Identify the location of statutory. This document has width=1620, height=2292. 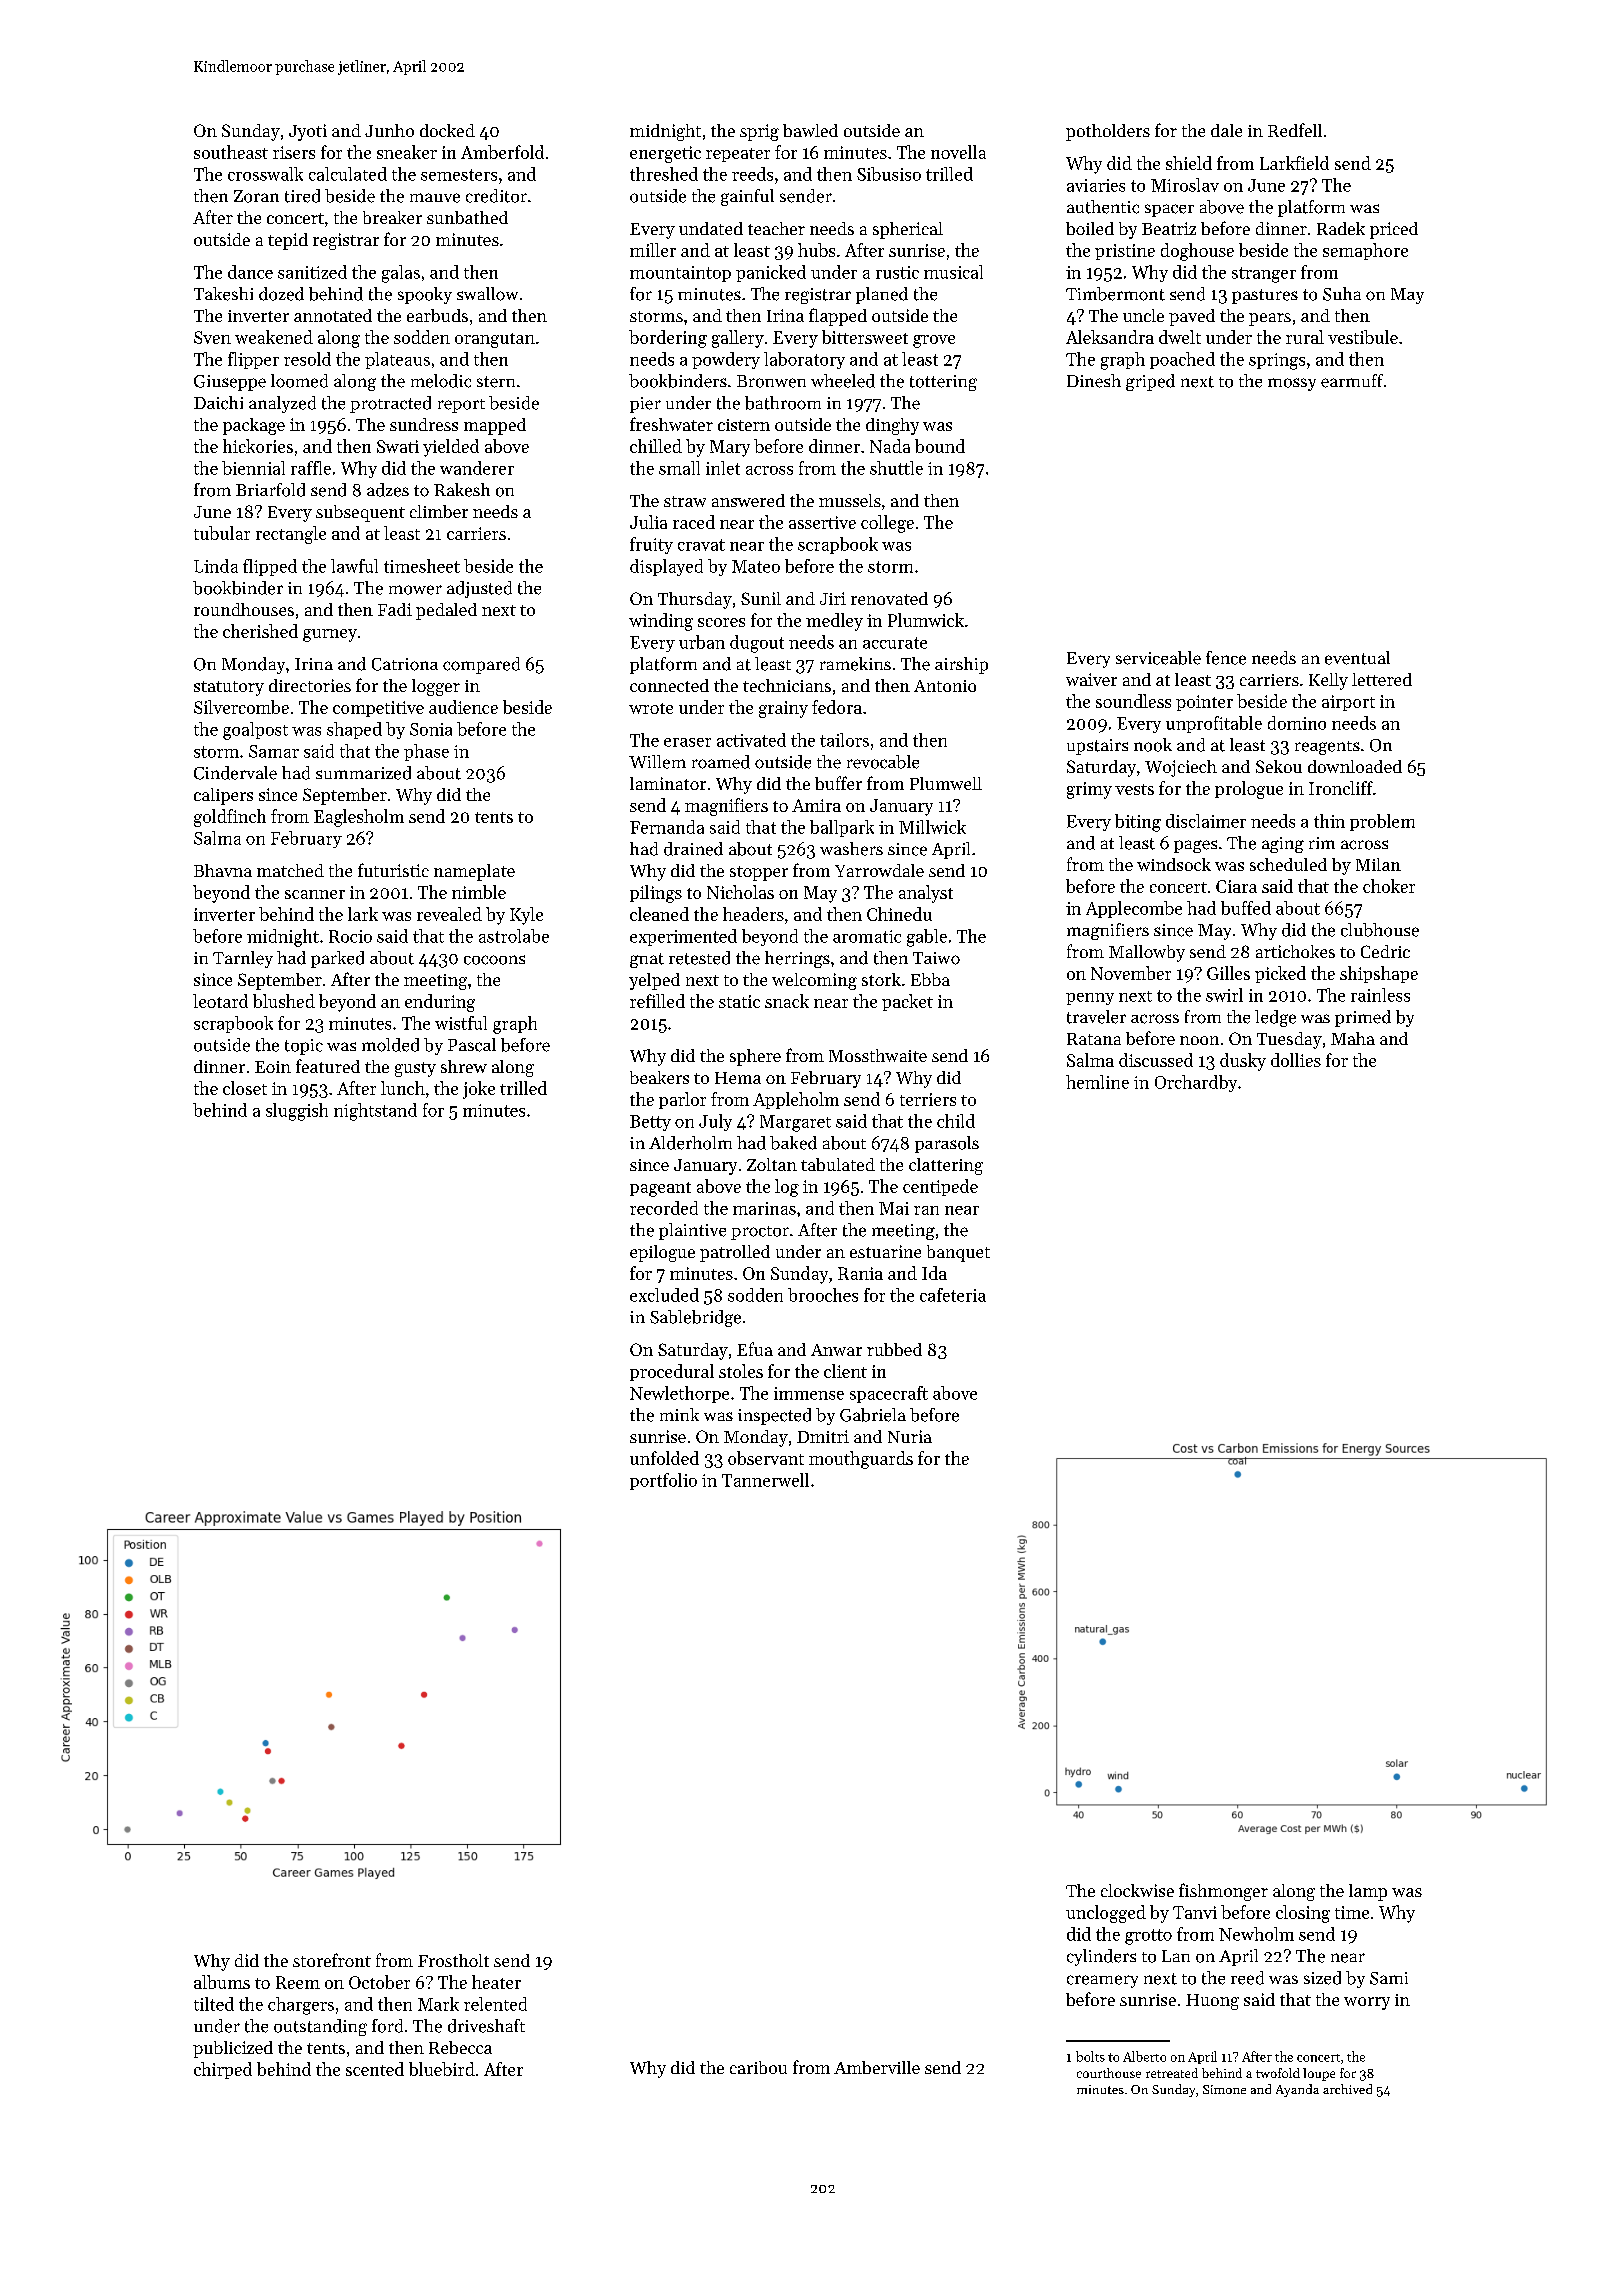
(229, 688).
